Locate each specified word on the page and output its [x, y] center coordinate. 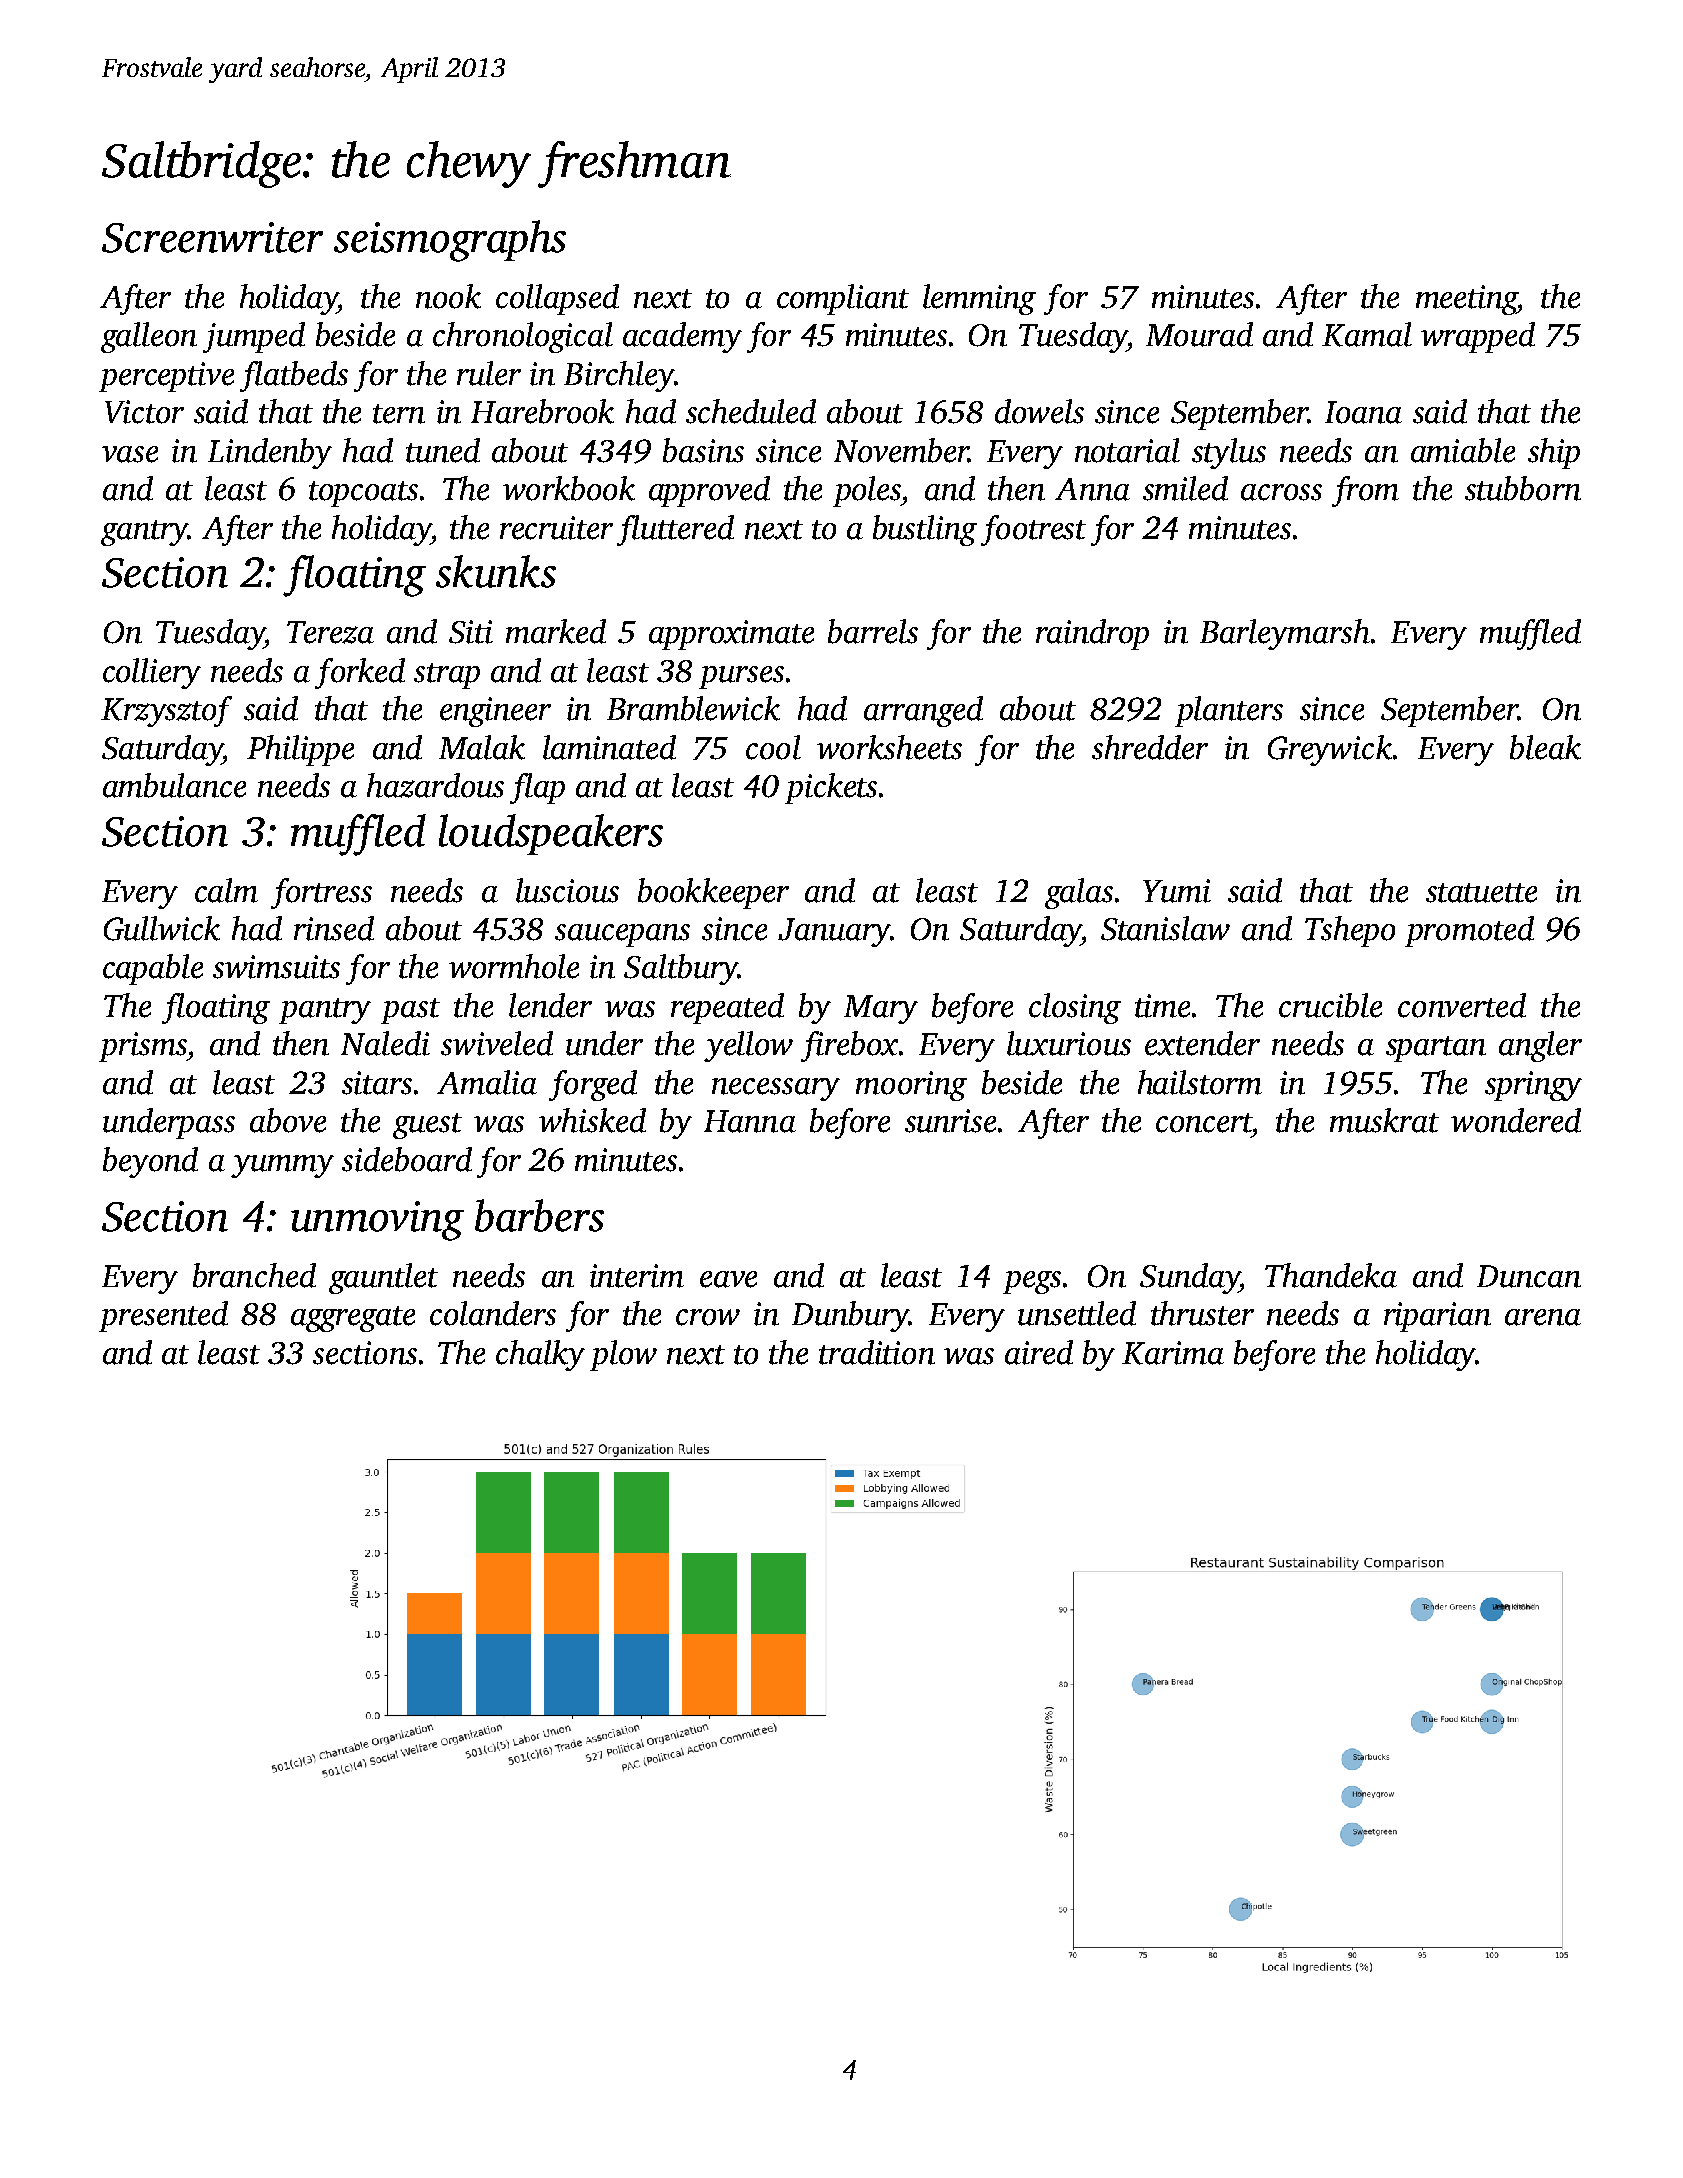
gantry [144, 533]
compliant [843, 299]
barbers [539, 1215]
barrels [873, 631]
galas [1079, 893]
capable [153, 969]
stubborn [1523, 488]
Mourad [1199, 334]
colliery [152, 673]
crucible [1330, 1005]
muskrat [1384, 1120]
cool [773, 747]
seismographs [450, 241]
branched [254, 1275]
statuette [1481, 893]
